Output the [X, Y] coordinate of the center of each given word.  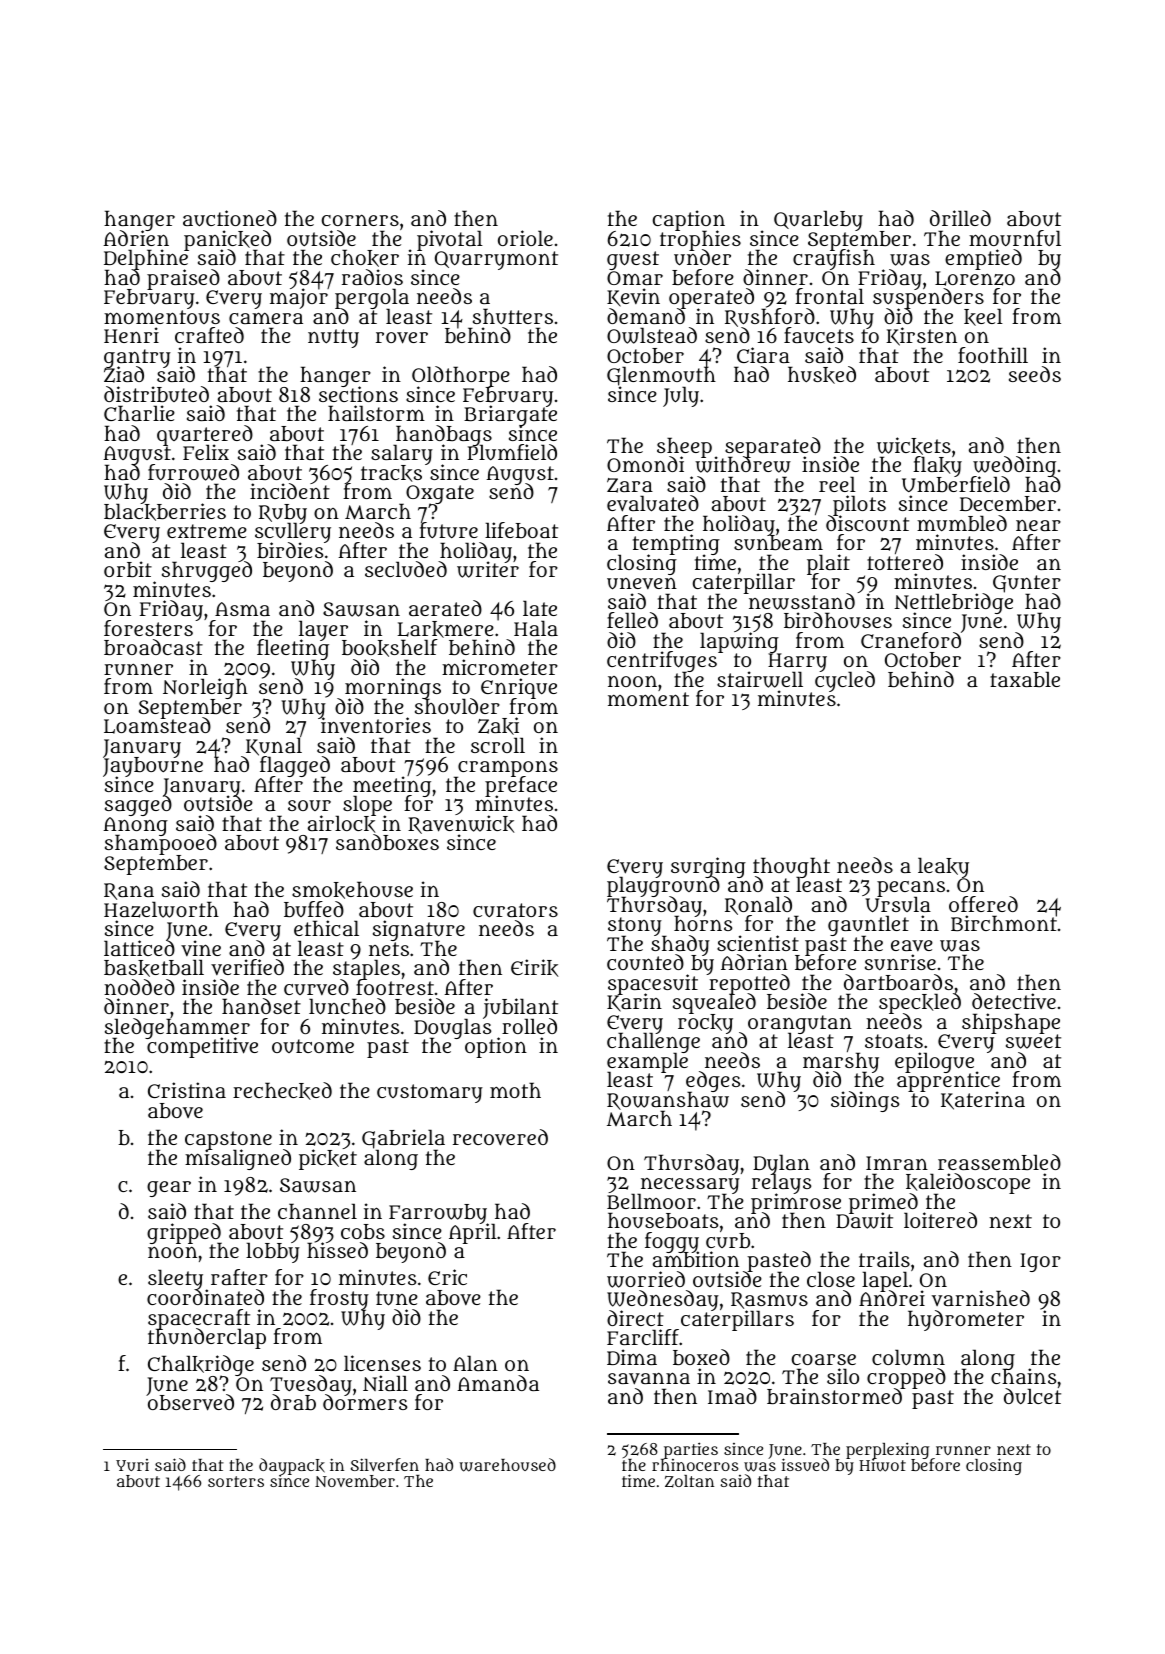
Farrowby [438, 1214]
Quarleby [818, 220]
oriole [525, 238]
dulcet [1032, 1396]
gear [169, 1189]
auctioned [230, 218]
